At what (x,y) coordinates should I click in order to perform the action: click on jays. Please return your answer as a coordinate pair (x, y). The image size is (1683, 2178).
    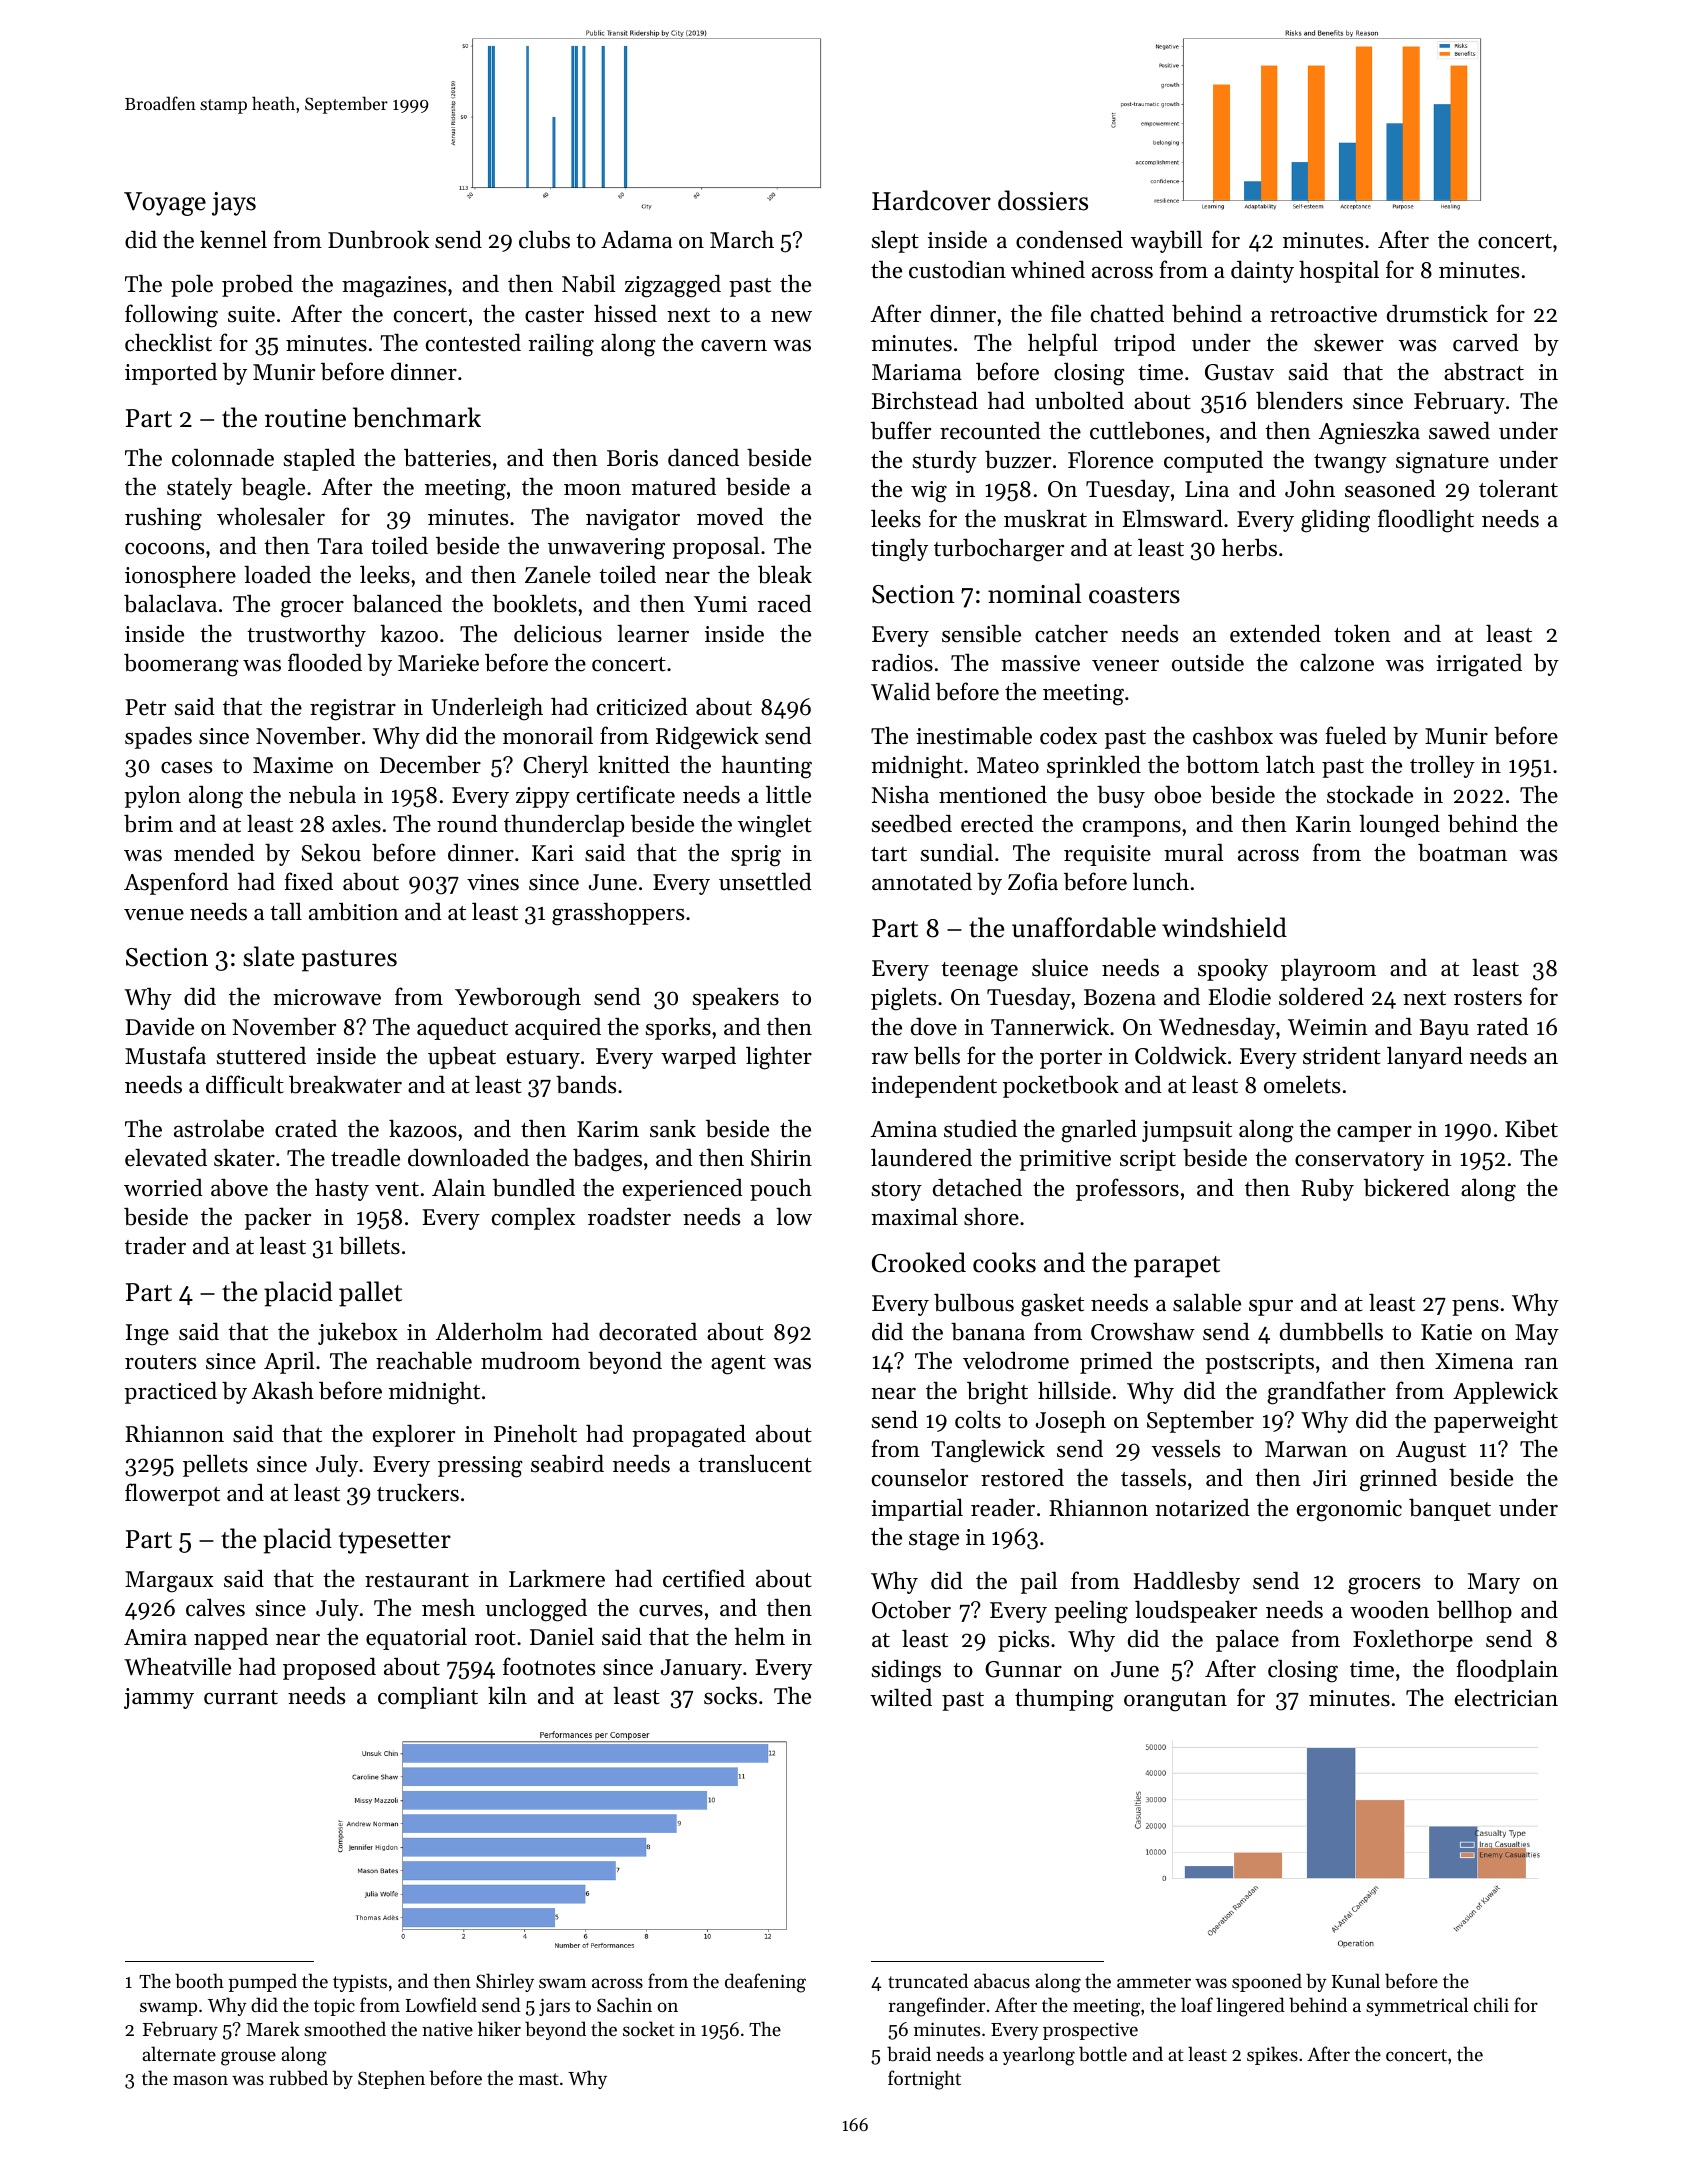
    Looking at the image, I should click on (234, 204).
